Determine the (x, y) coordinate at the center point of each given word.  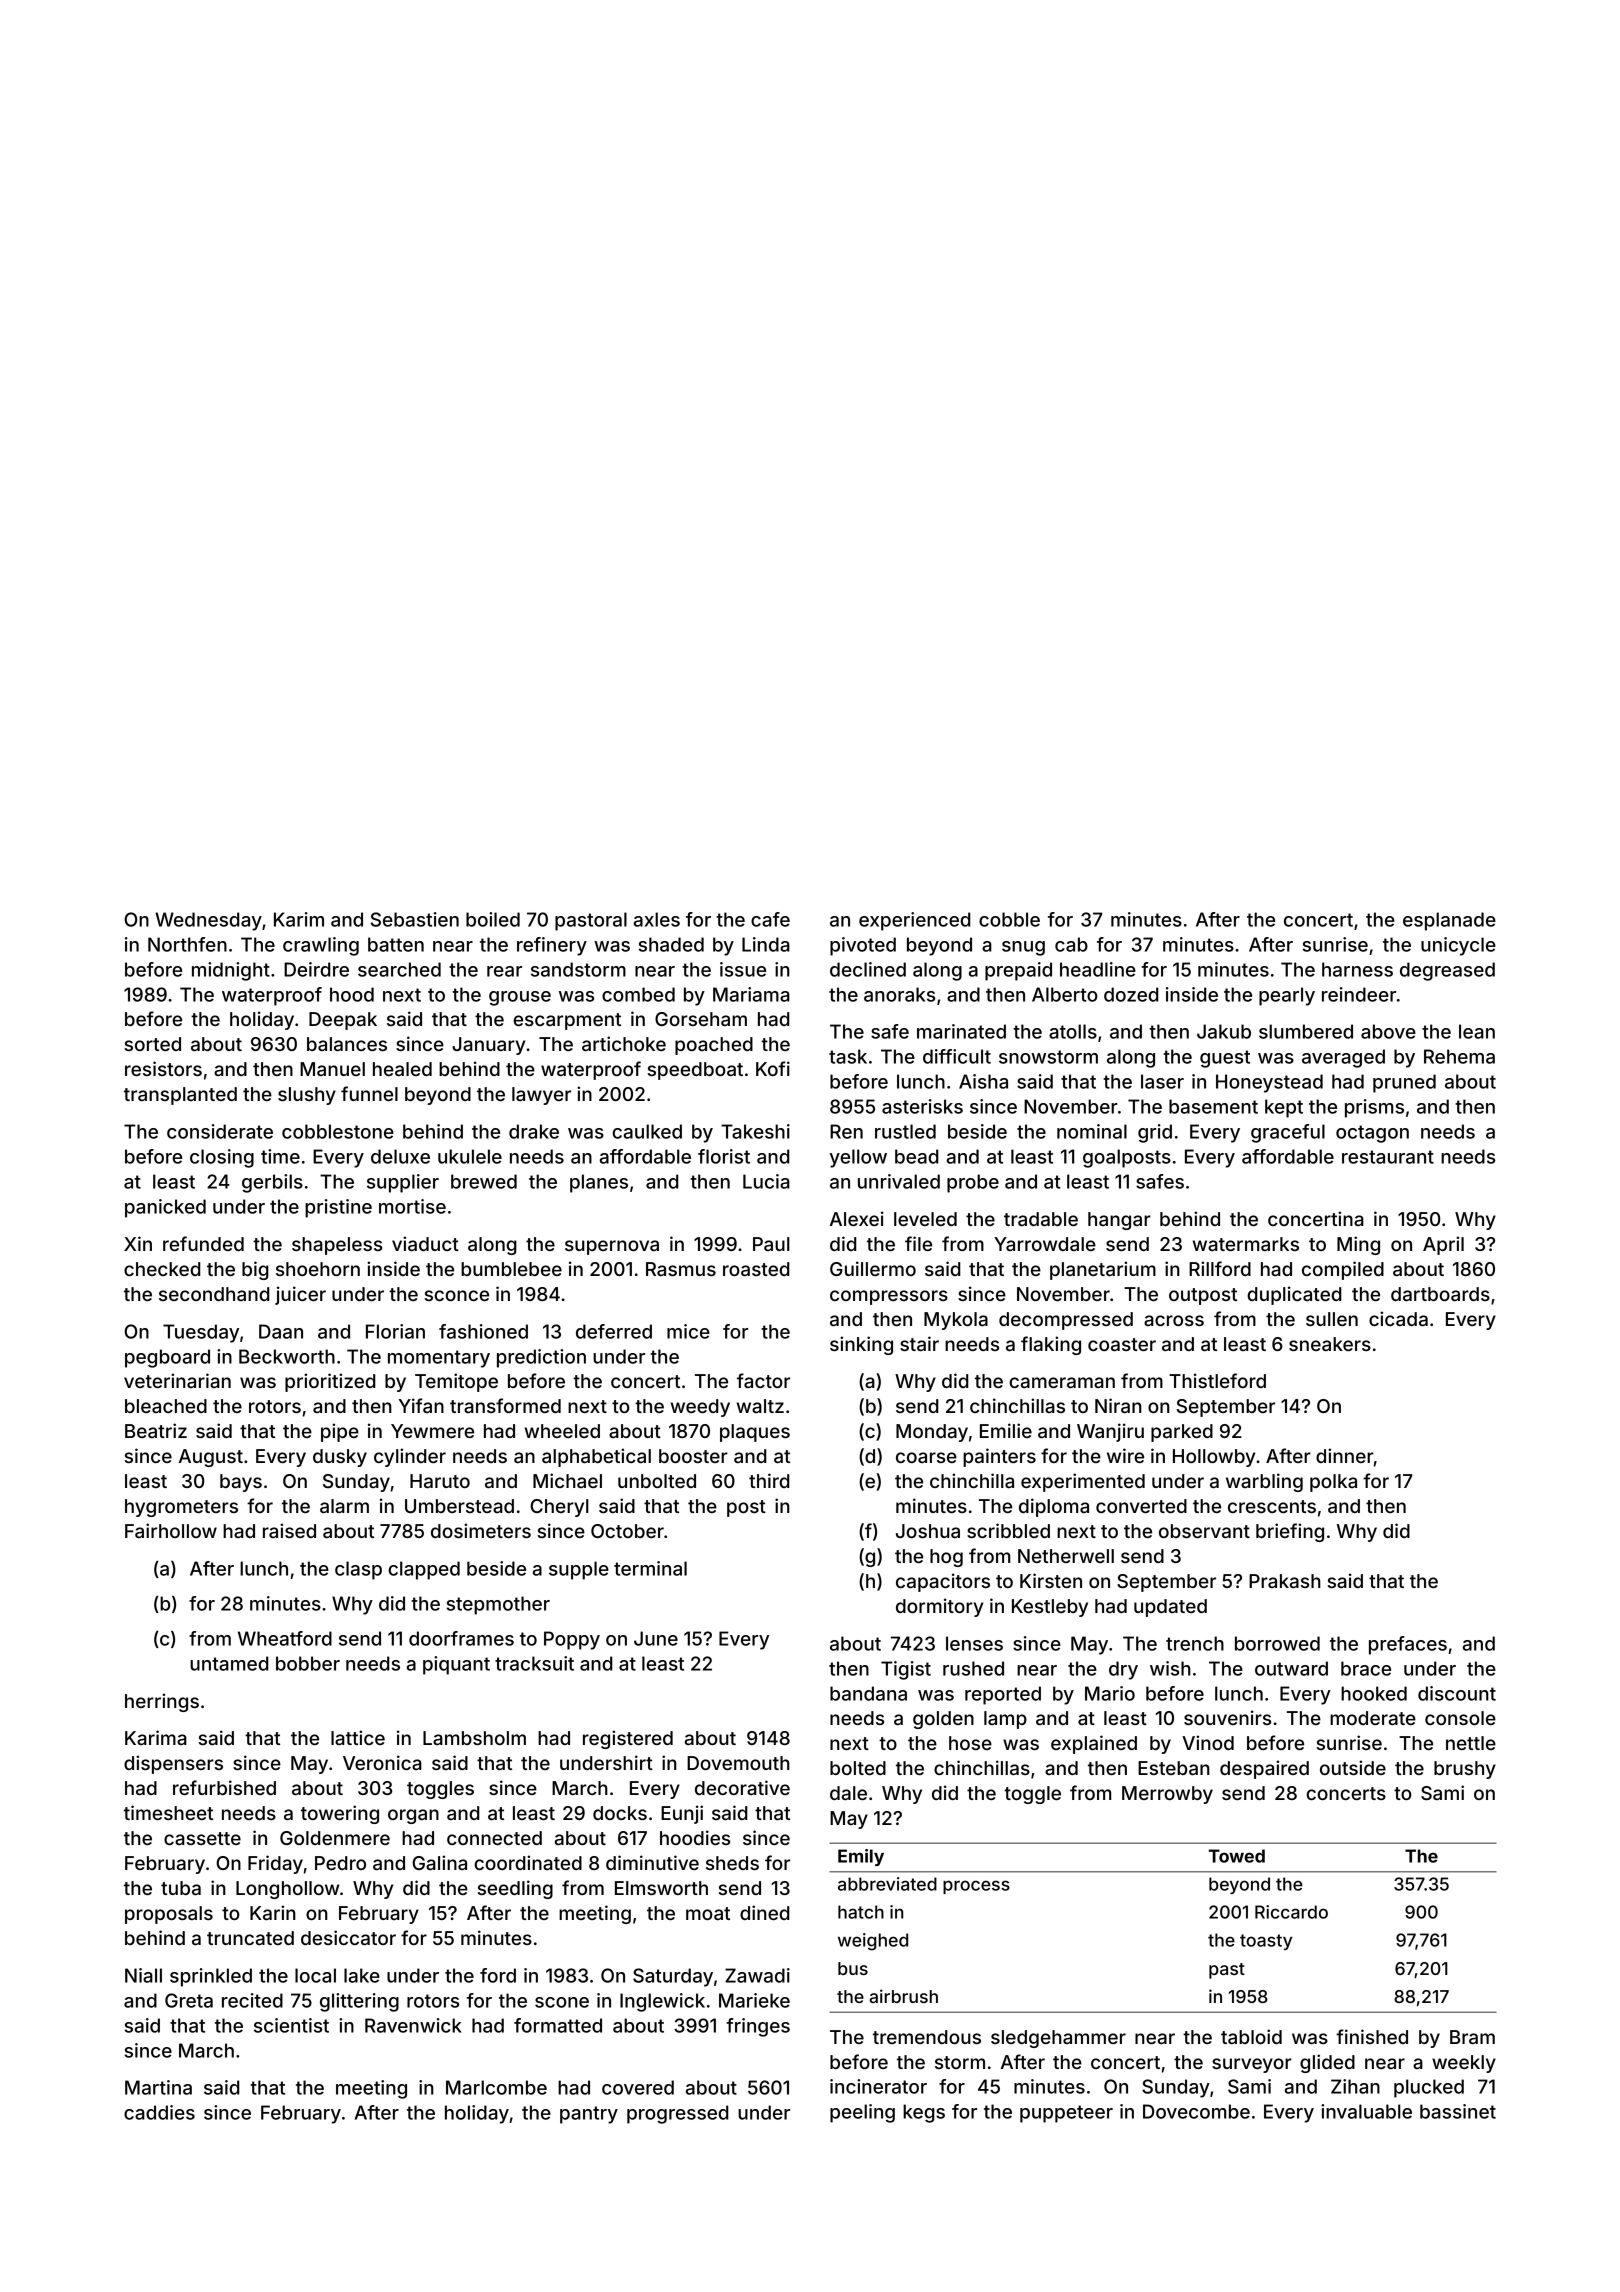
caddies (159, 2112)
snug (1023, 948)
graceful (1288, 1133)
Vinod (1208, 1742)
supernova (612, 1247)
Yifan (421, 1405)
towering (340, 1814)
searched (399, 969)
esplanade (1449, 921)
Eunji (682, 1814)
